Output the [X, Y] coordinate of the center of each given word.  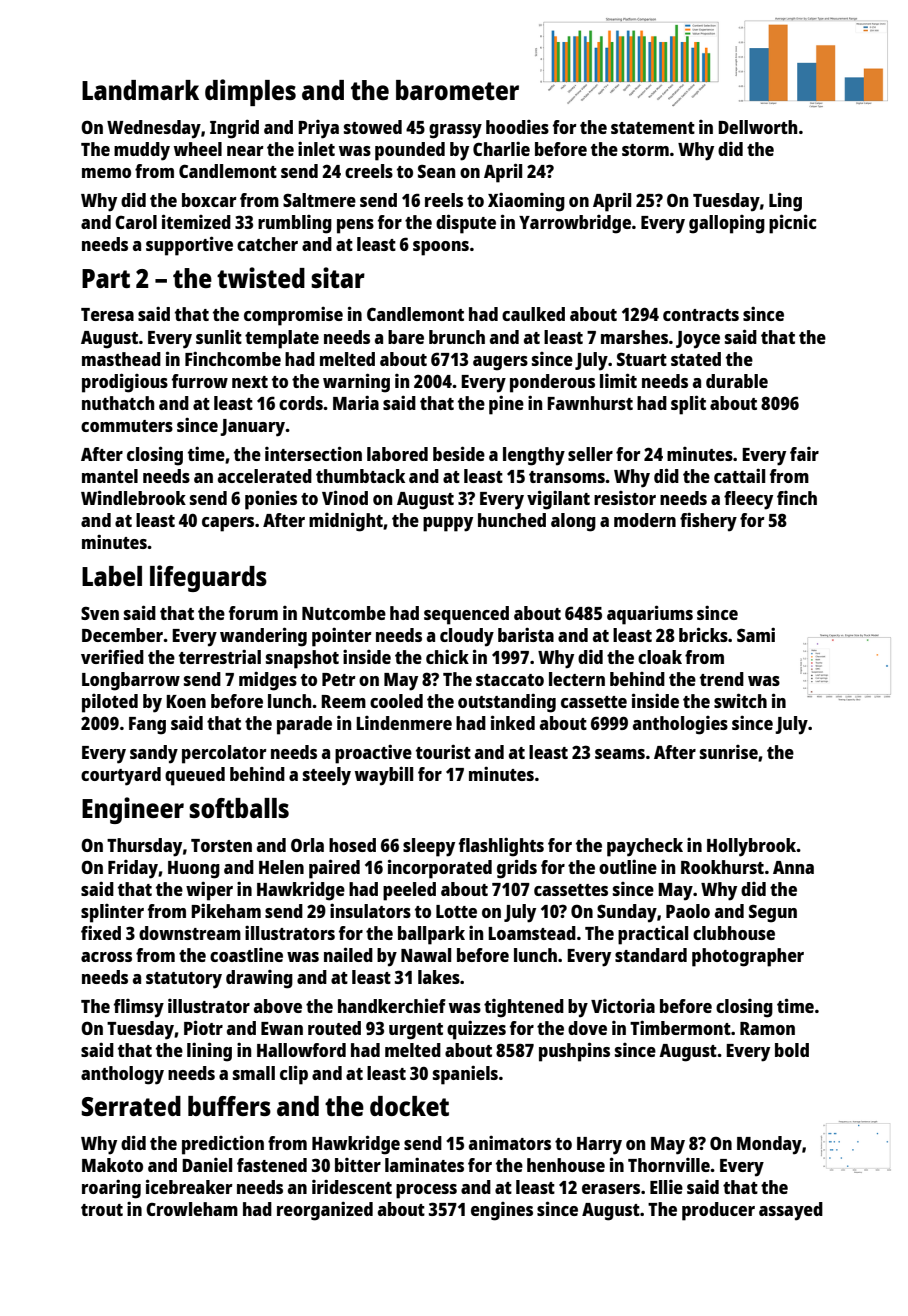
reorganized [325, 1211]
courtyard [121, 776]
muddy [142, 151]
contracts [701, 315]
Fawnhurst [590, 403]
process [426, 1191]
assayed [791, 1211]
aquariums [650, 615]
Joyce [698, 340]
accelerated [265, 476]
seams [620, 754]
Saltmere [319, 200]
